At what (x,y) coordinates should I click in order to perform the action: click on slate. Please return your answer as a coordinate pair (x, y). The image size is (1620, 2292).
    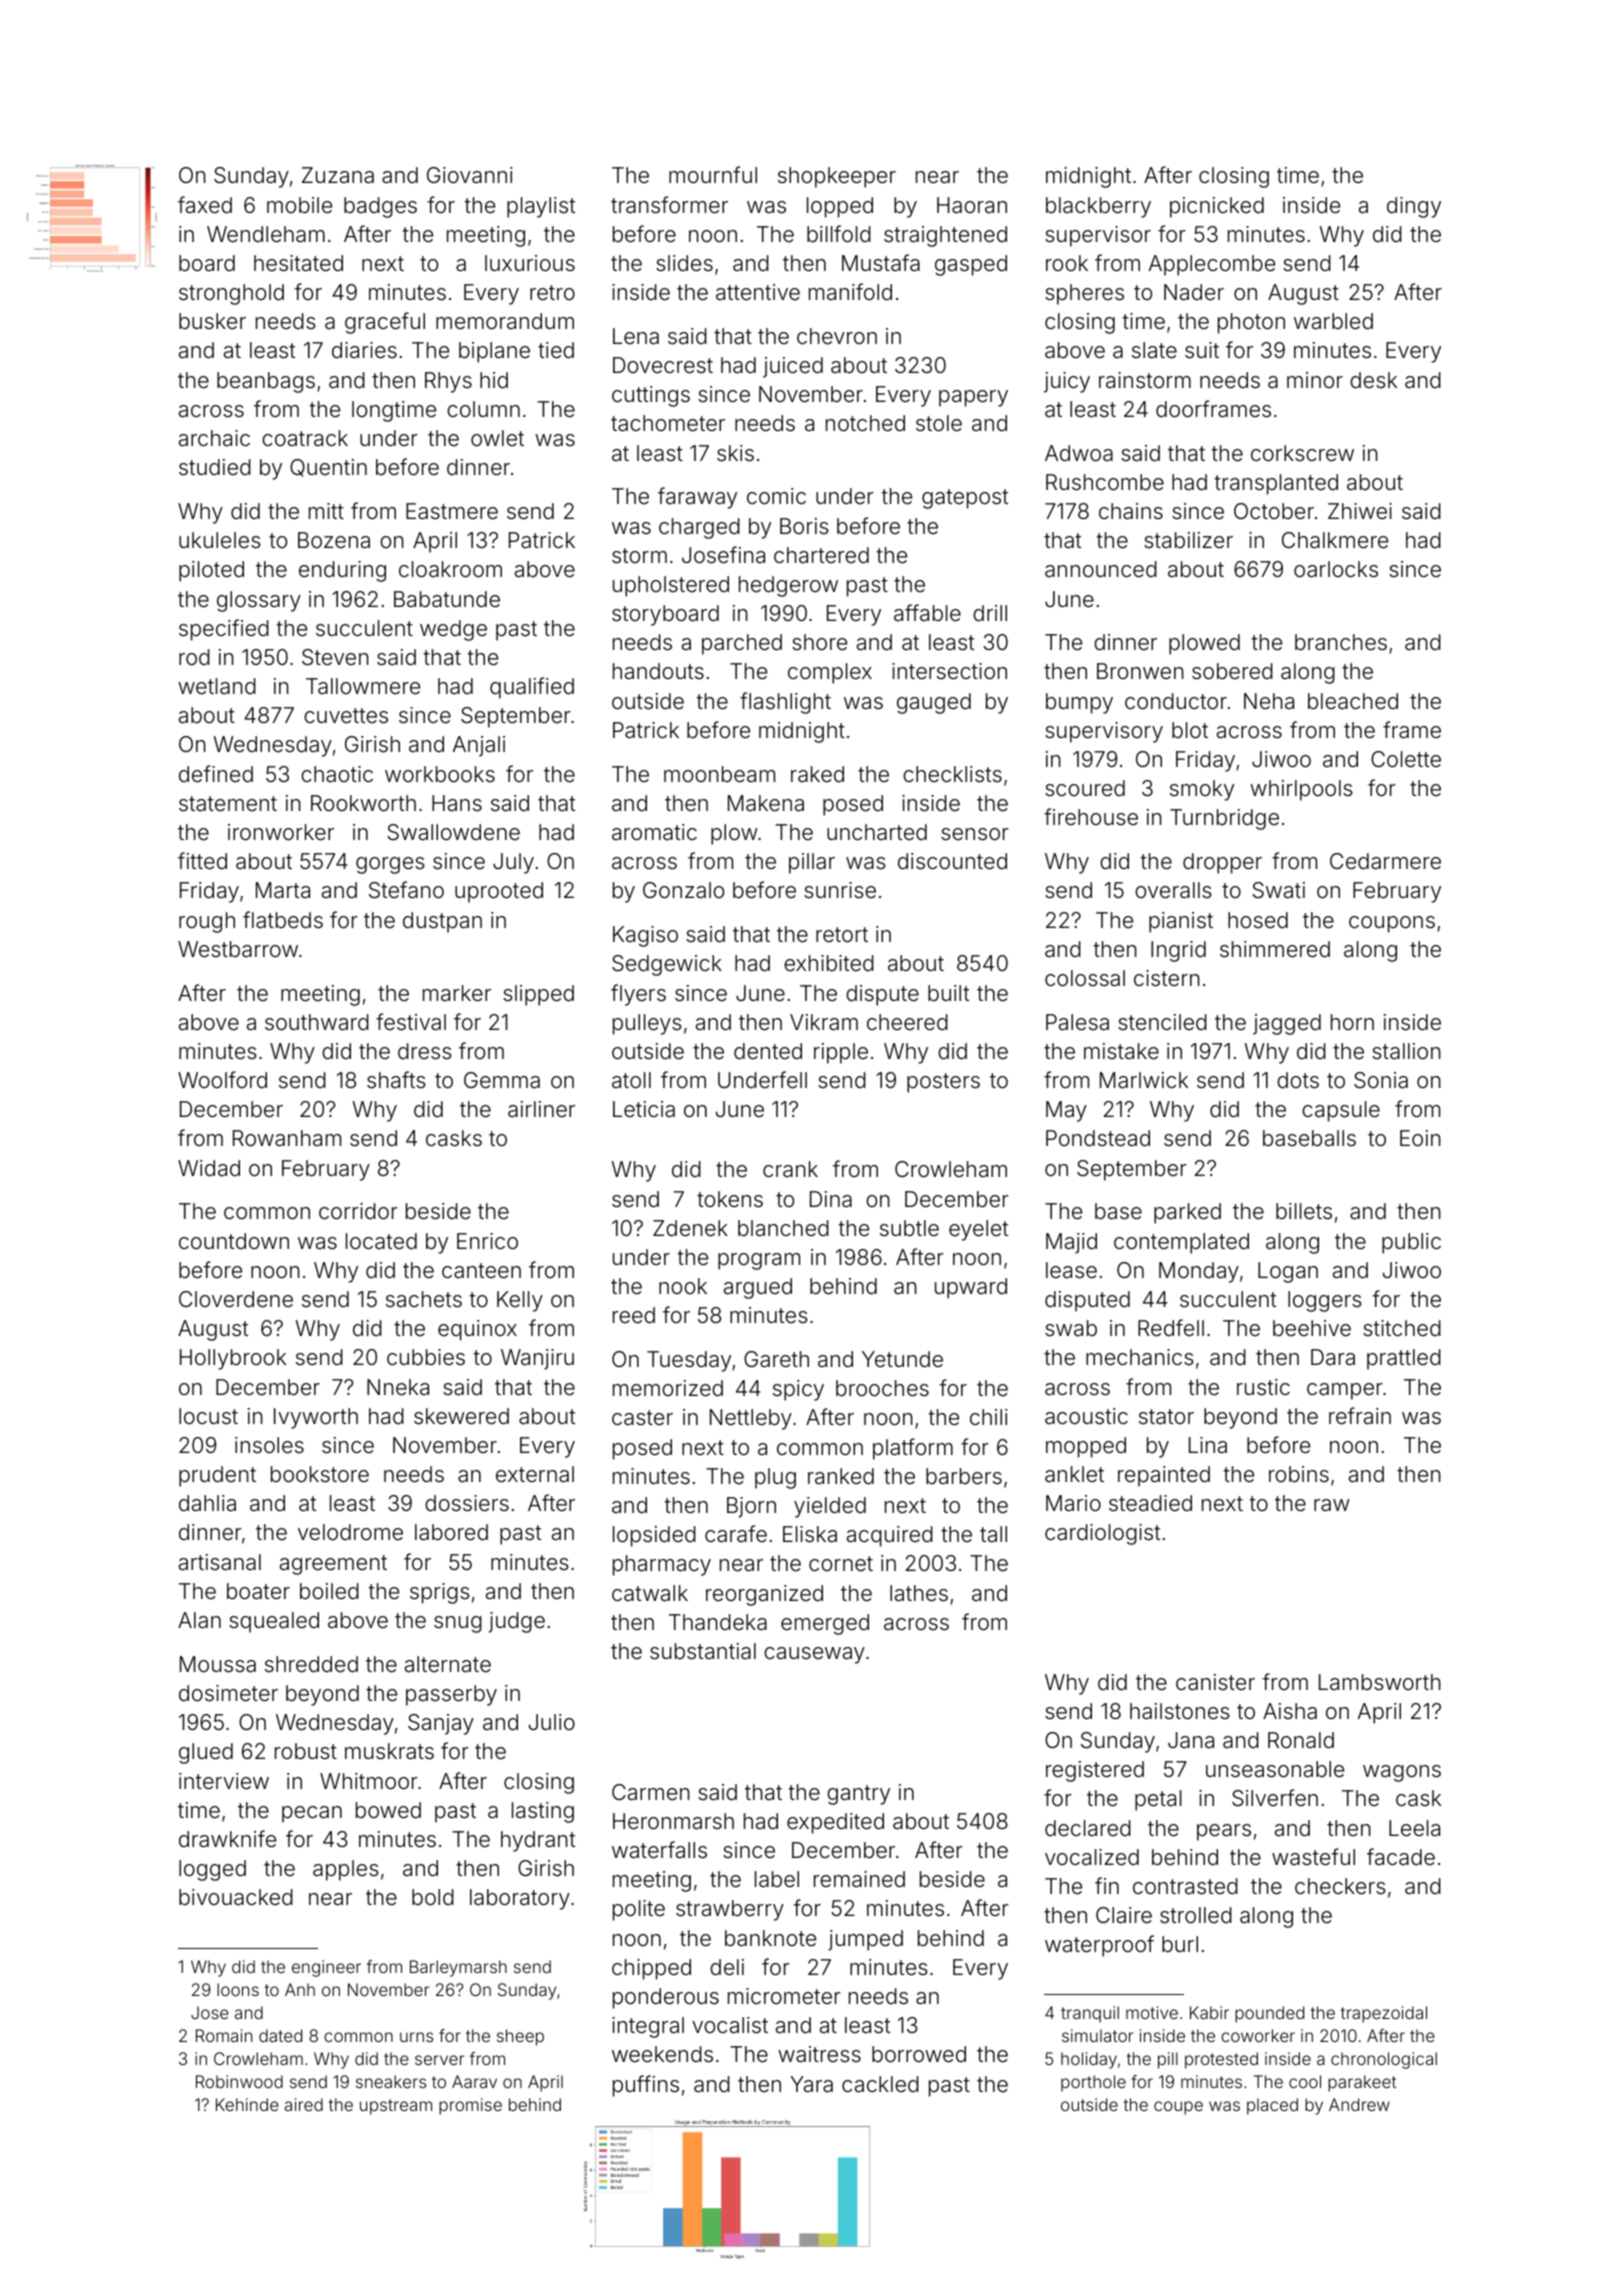
    Looking at the image, I should click on (1154, 350).
